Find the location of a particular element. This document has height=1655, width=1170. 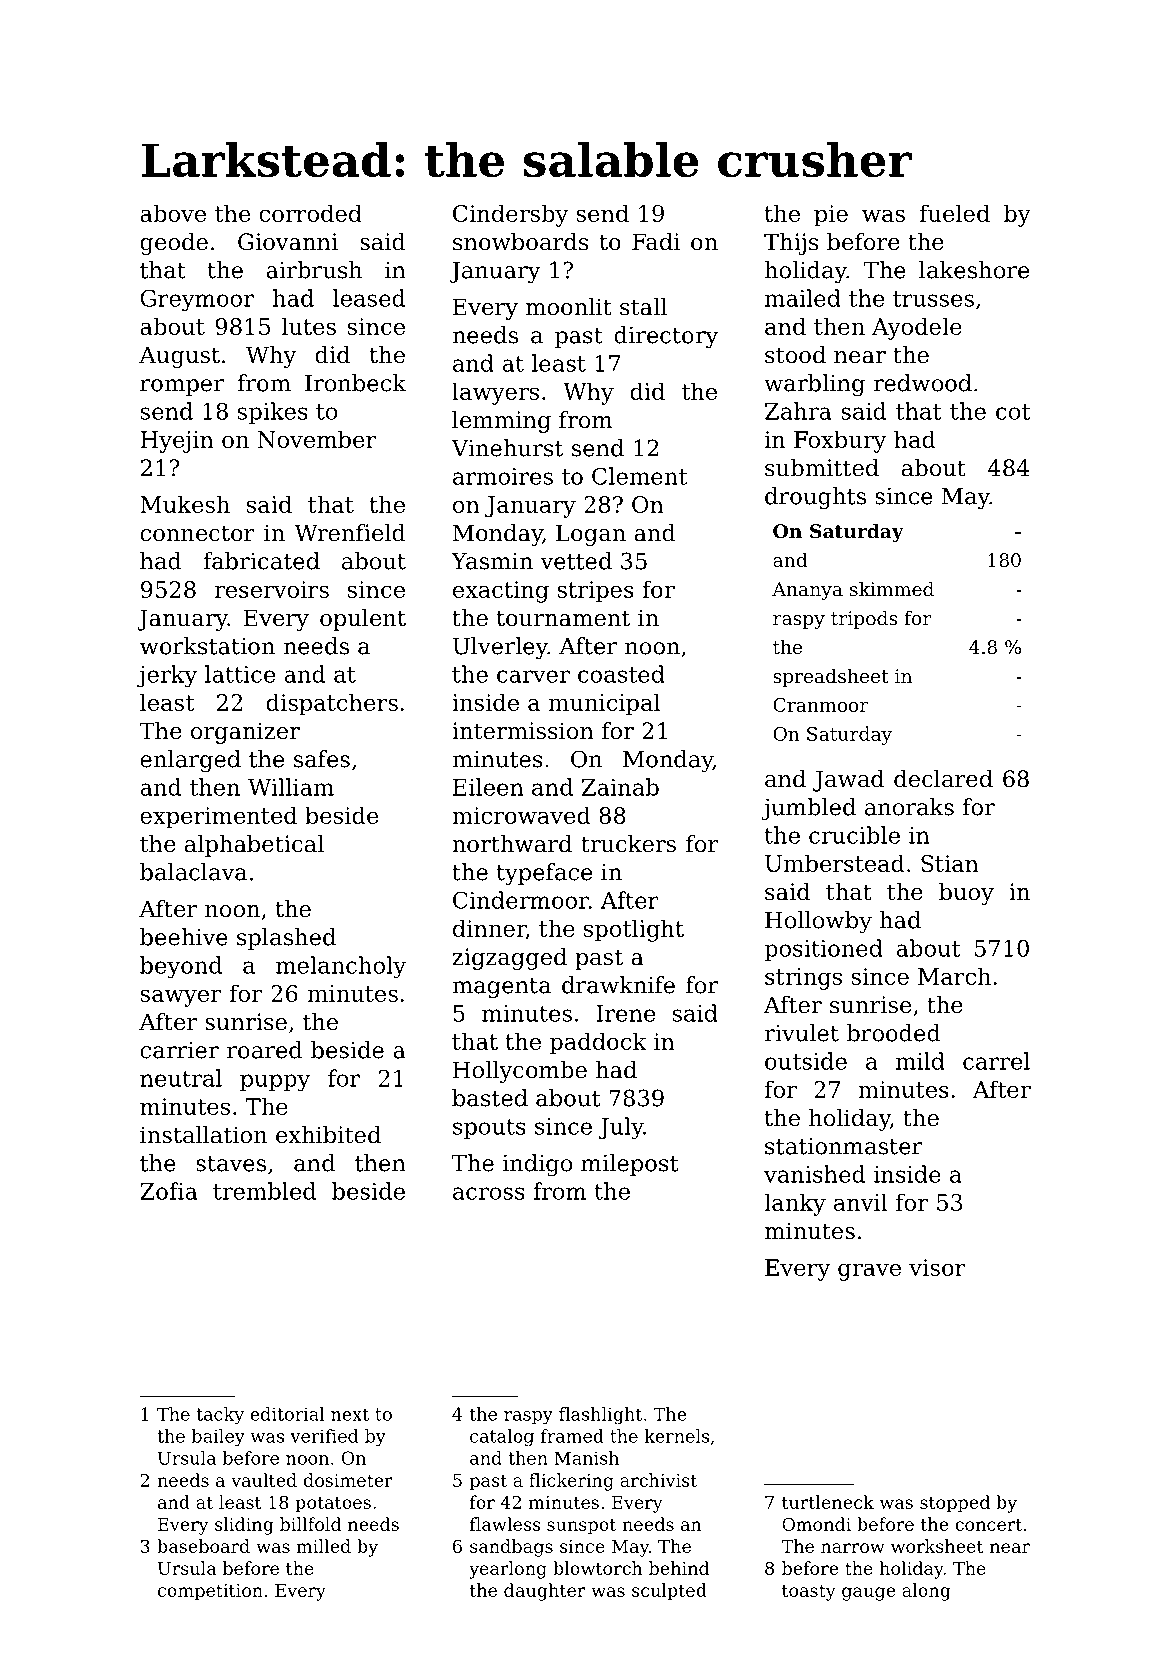

trembled is located at coordinates (264, 1191).
